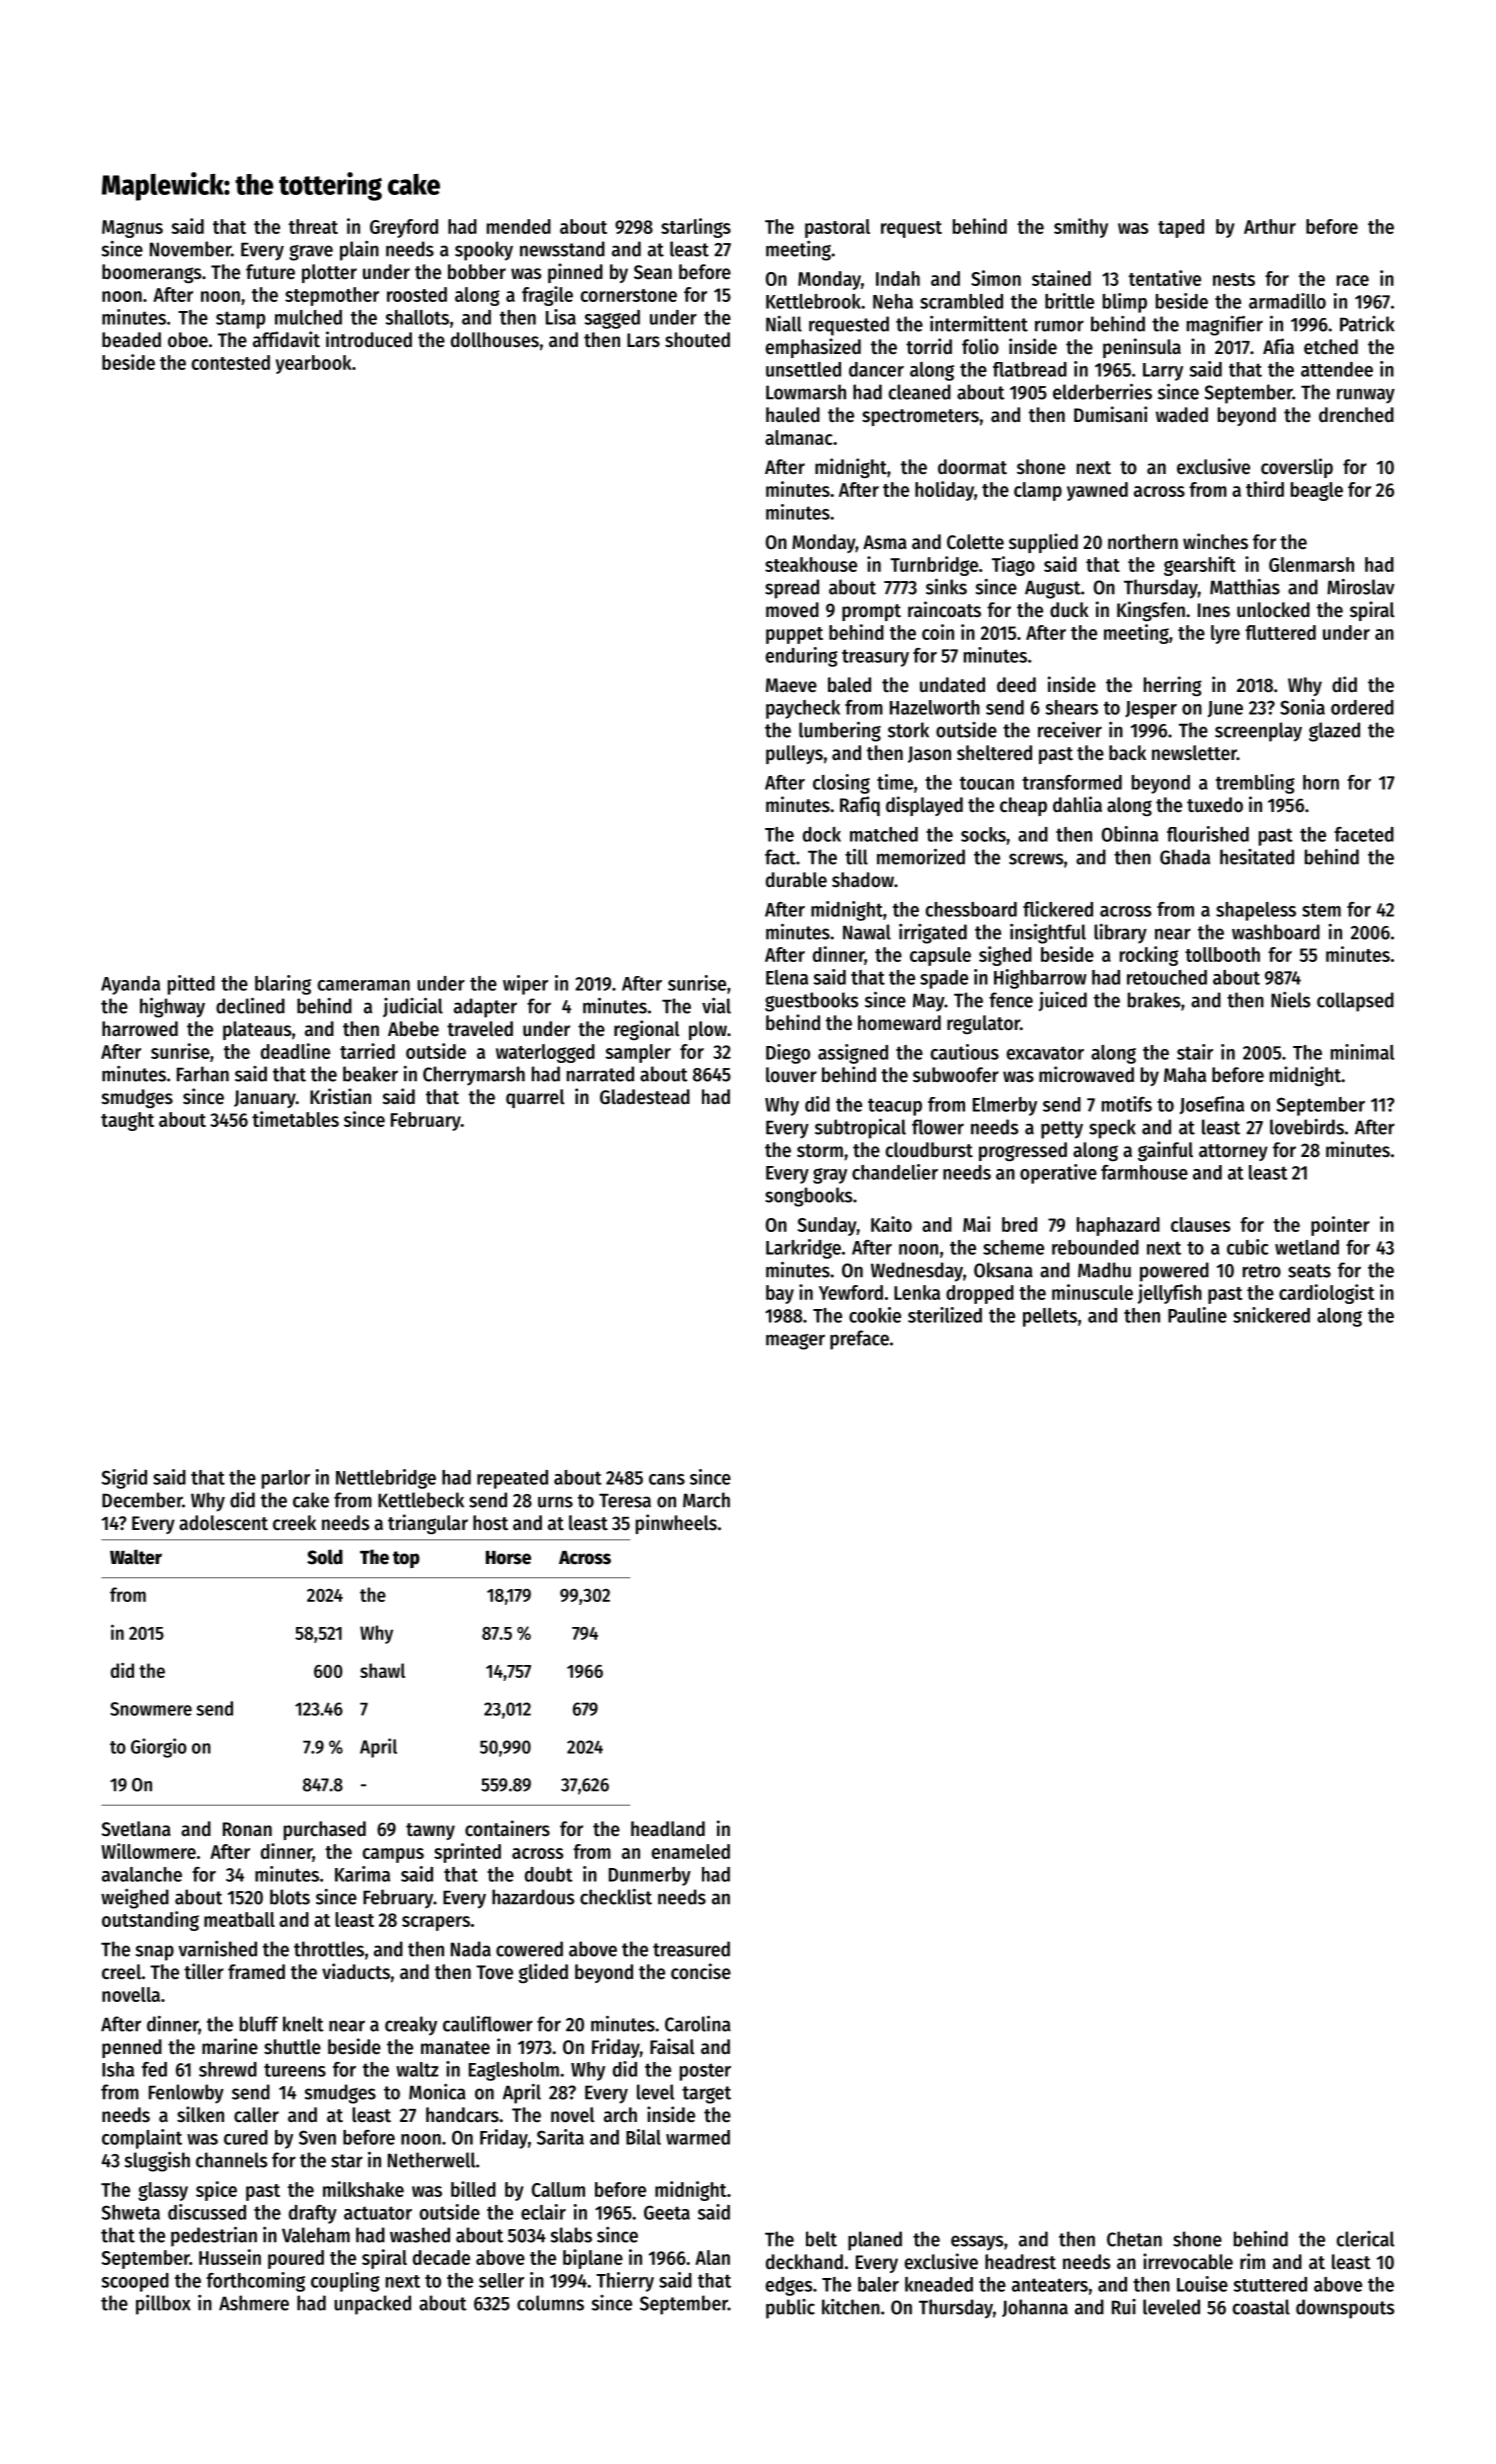  What do you see at coordinates (691, 1851) in the screenshot?
I see `enameled` at bounding box center [691, 1851].
